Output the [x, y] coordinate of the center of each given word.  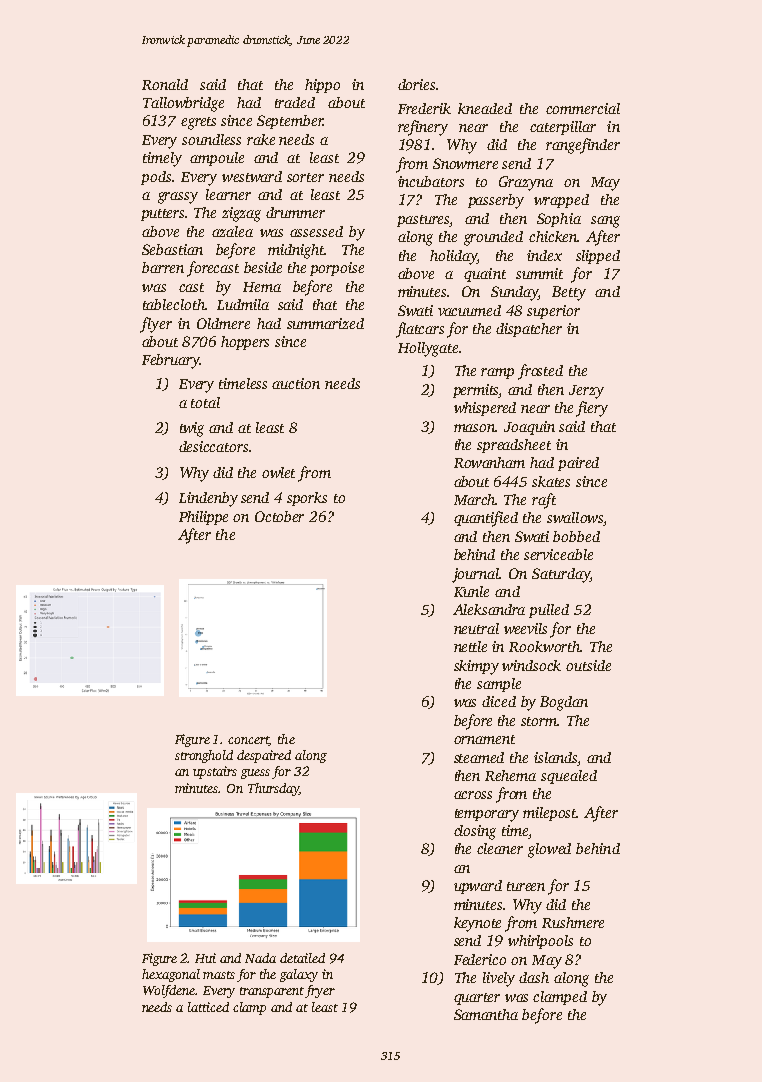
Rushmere [573, 922]
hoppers [245, 343]
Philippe [203, 518]
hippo [322, 86]
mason [474, 428]
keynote [477, 924]
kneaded [485, 108]
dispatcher [529, 330]
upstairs [215, 772]
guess [255, 774]
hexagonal [171, 975]
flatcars [420, 330]
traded [295, 102]
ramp [497, 373]
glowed [549, 850]
